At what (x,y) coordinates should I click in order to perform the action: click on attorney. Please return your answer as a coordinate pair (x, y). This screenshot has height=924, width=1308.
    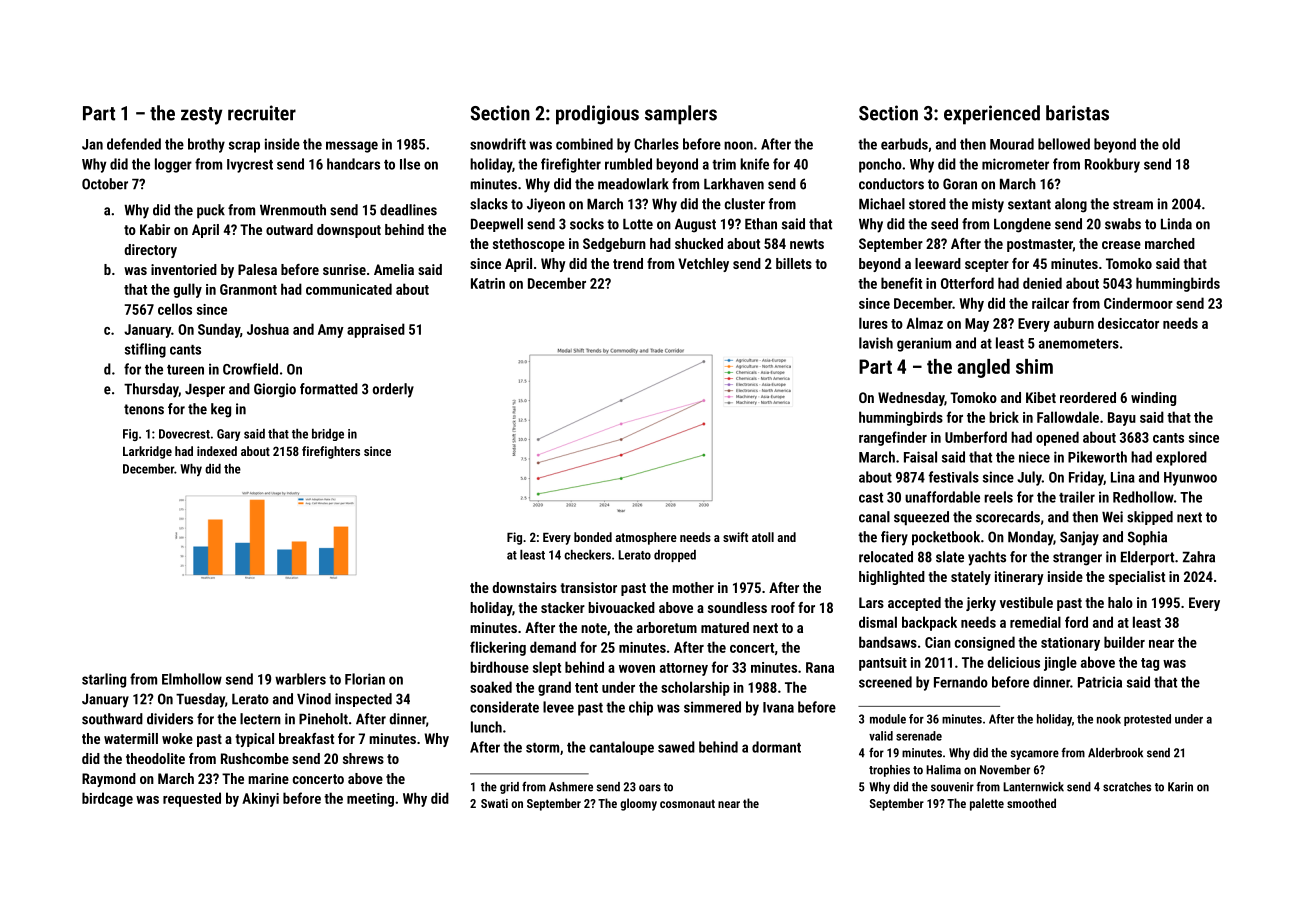
    Looking at the image, I should click on (684, 669).
